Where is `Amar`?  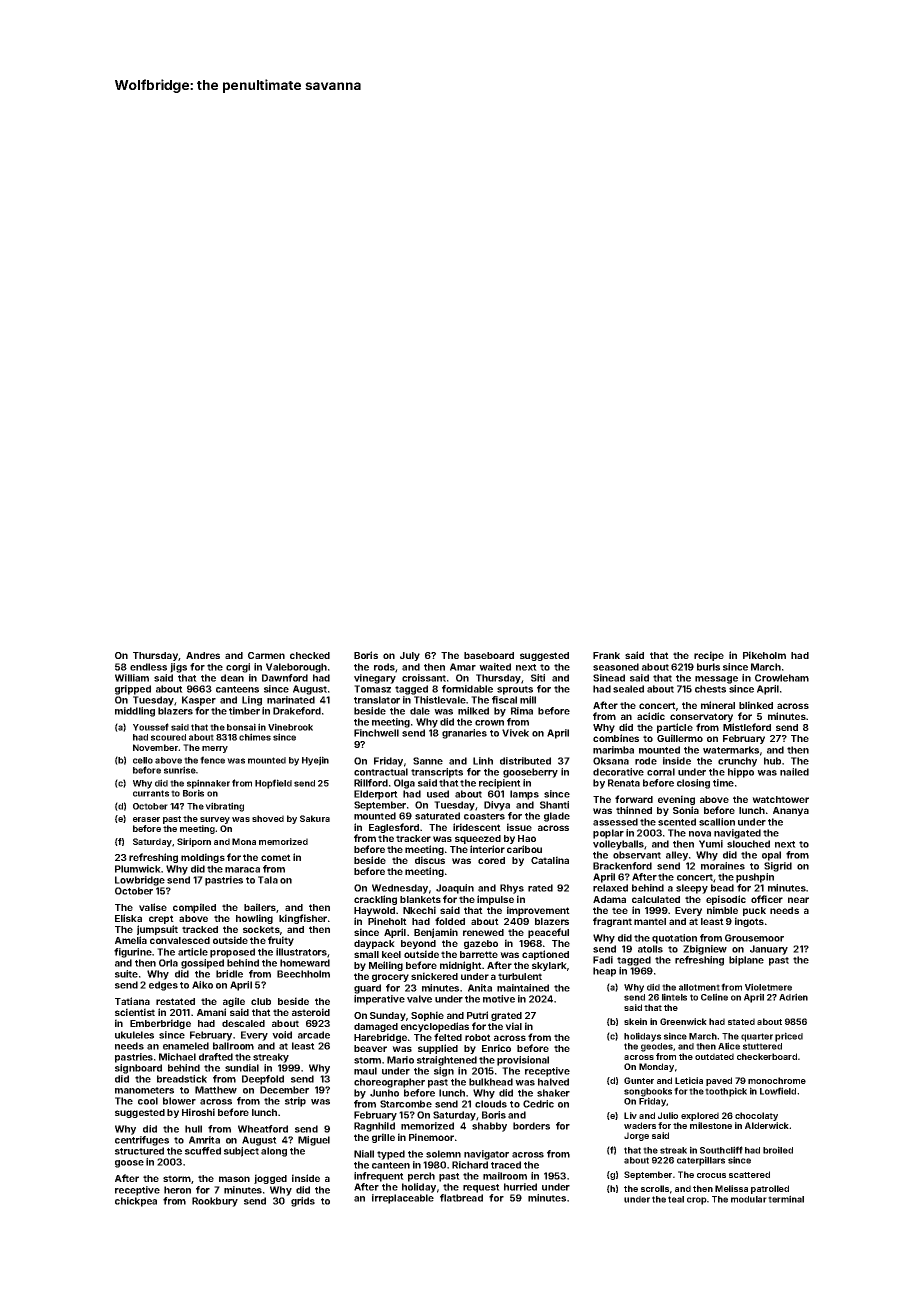 Amar is located at coordinates (463, 667).
